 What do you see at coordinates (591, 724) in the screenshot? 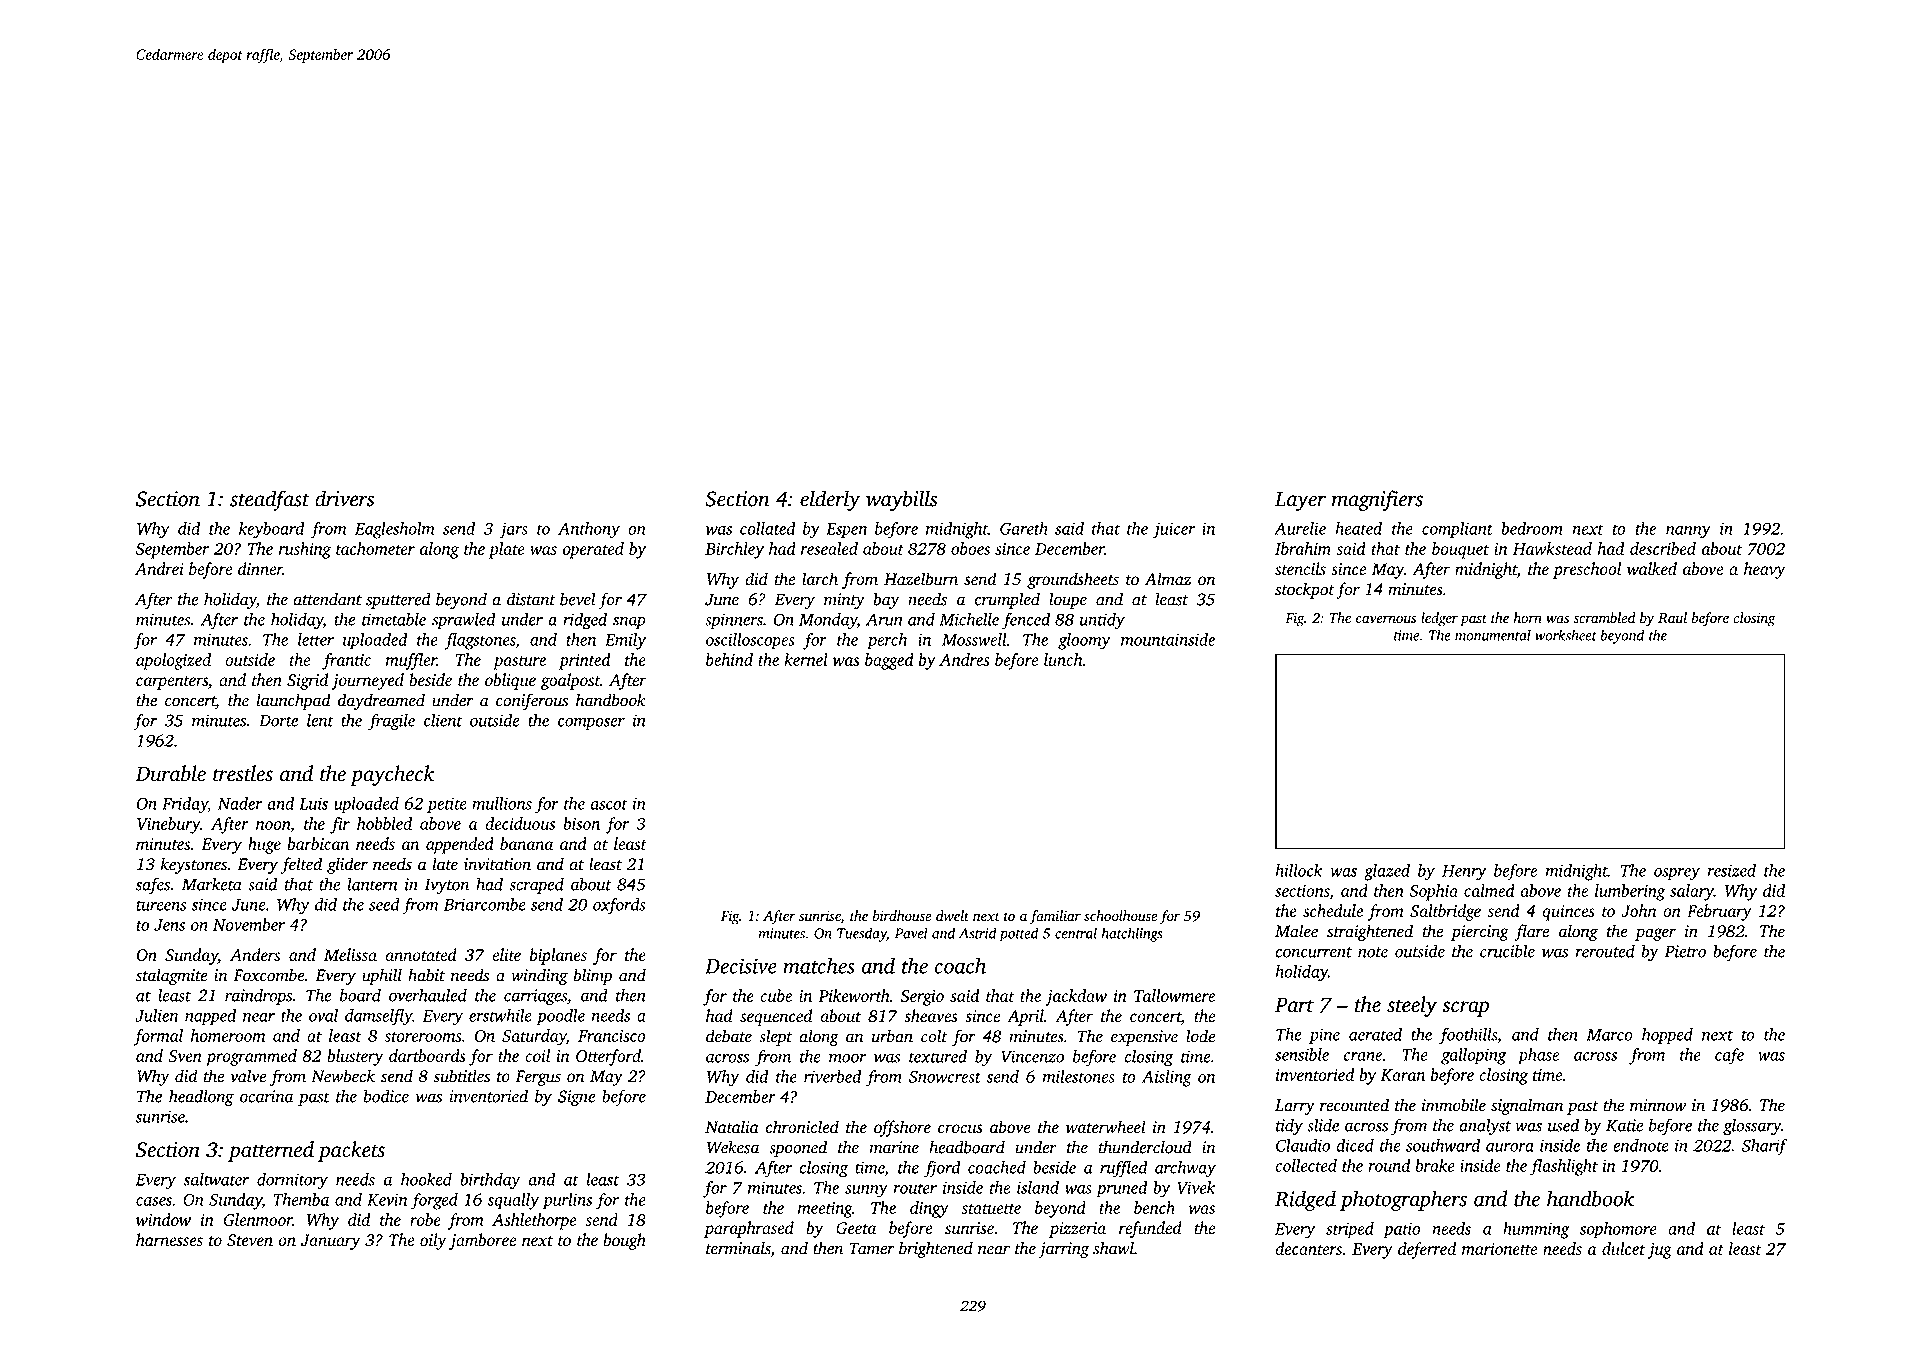
I see `composer` at bounding box center [591, 724].
